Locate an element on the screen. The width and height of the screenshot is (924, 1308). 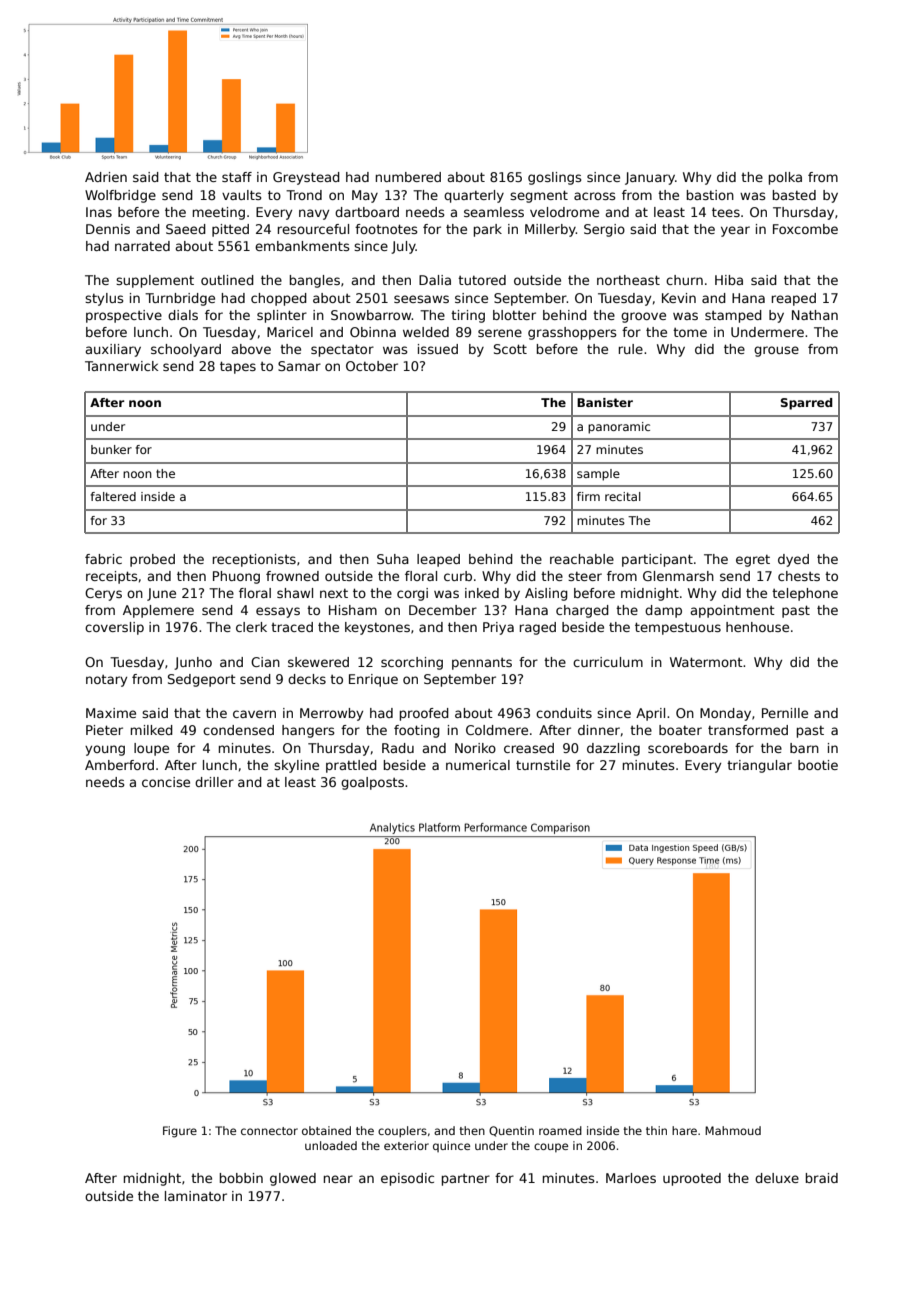
staff is located at coordinates (237, 177).
